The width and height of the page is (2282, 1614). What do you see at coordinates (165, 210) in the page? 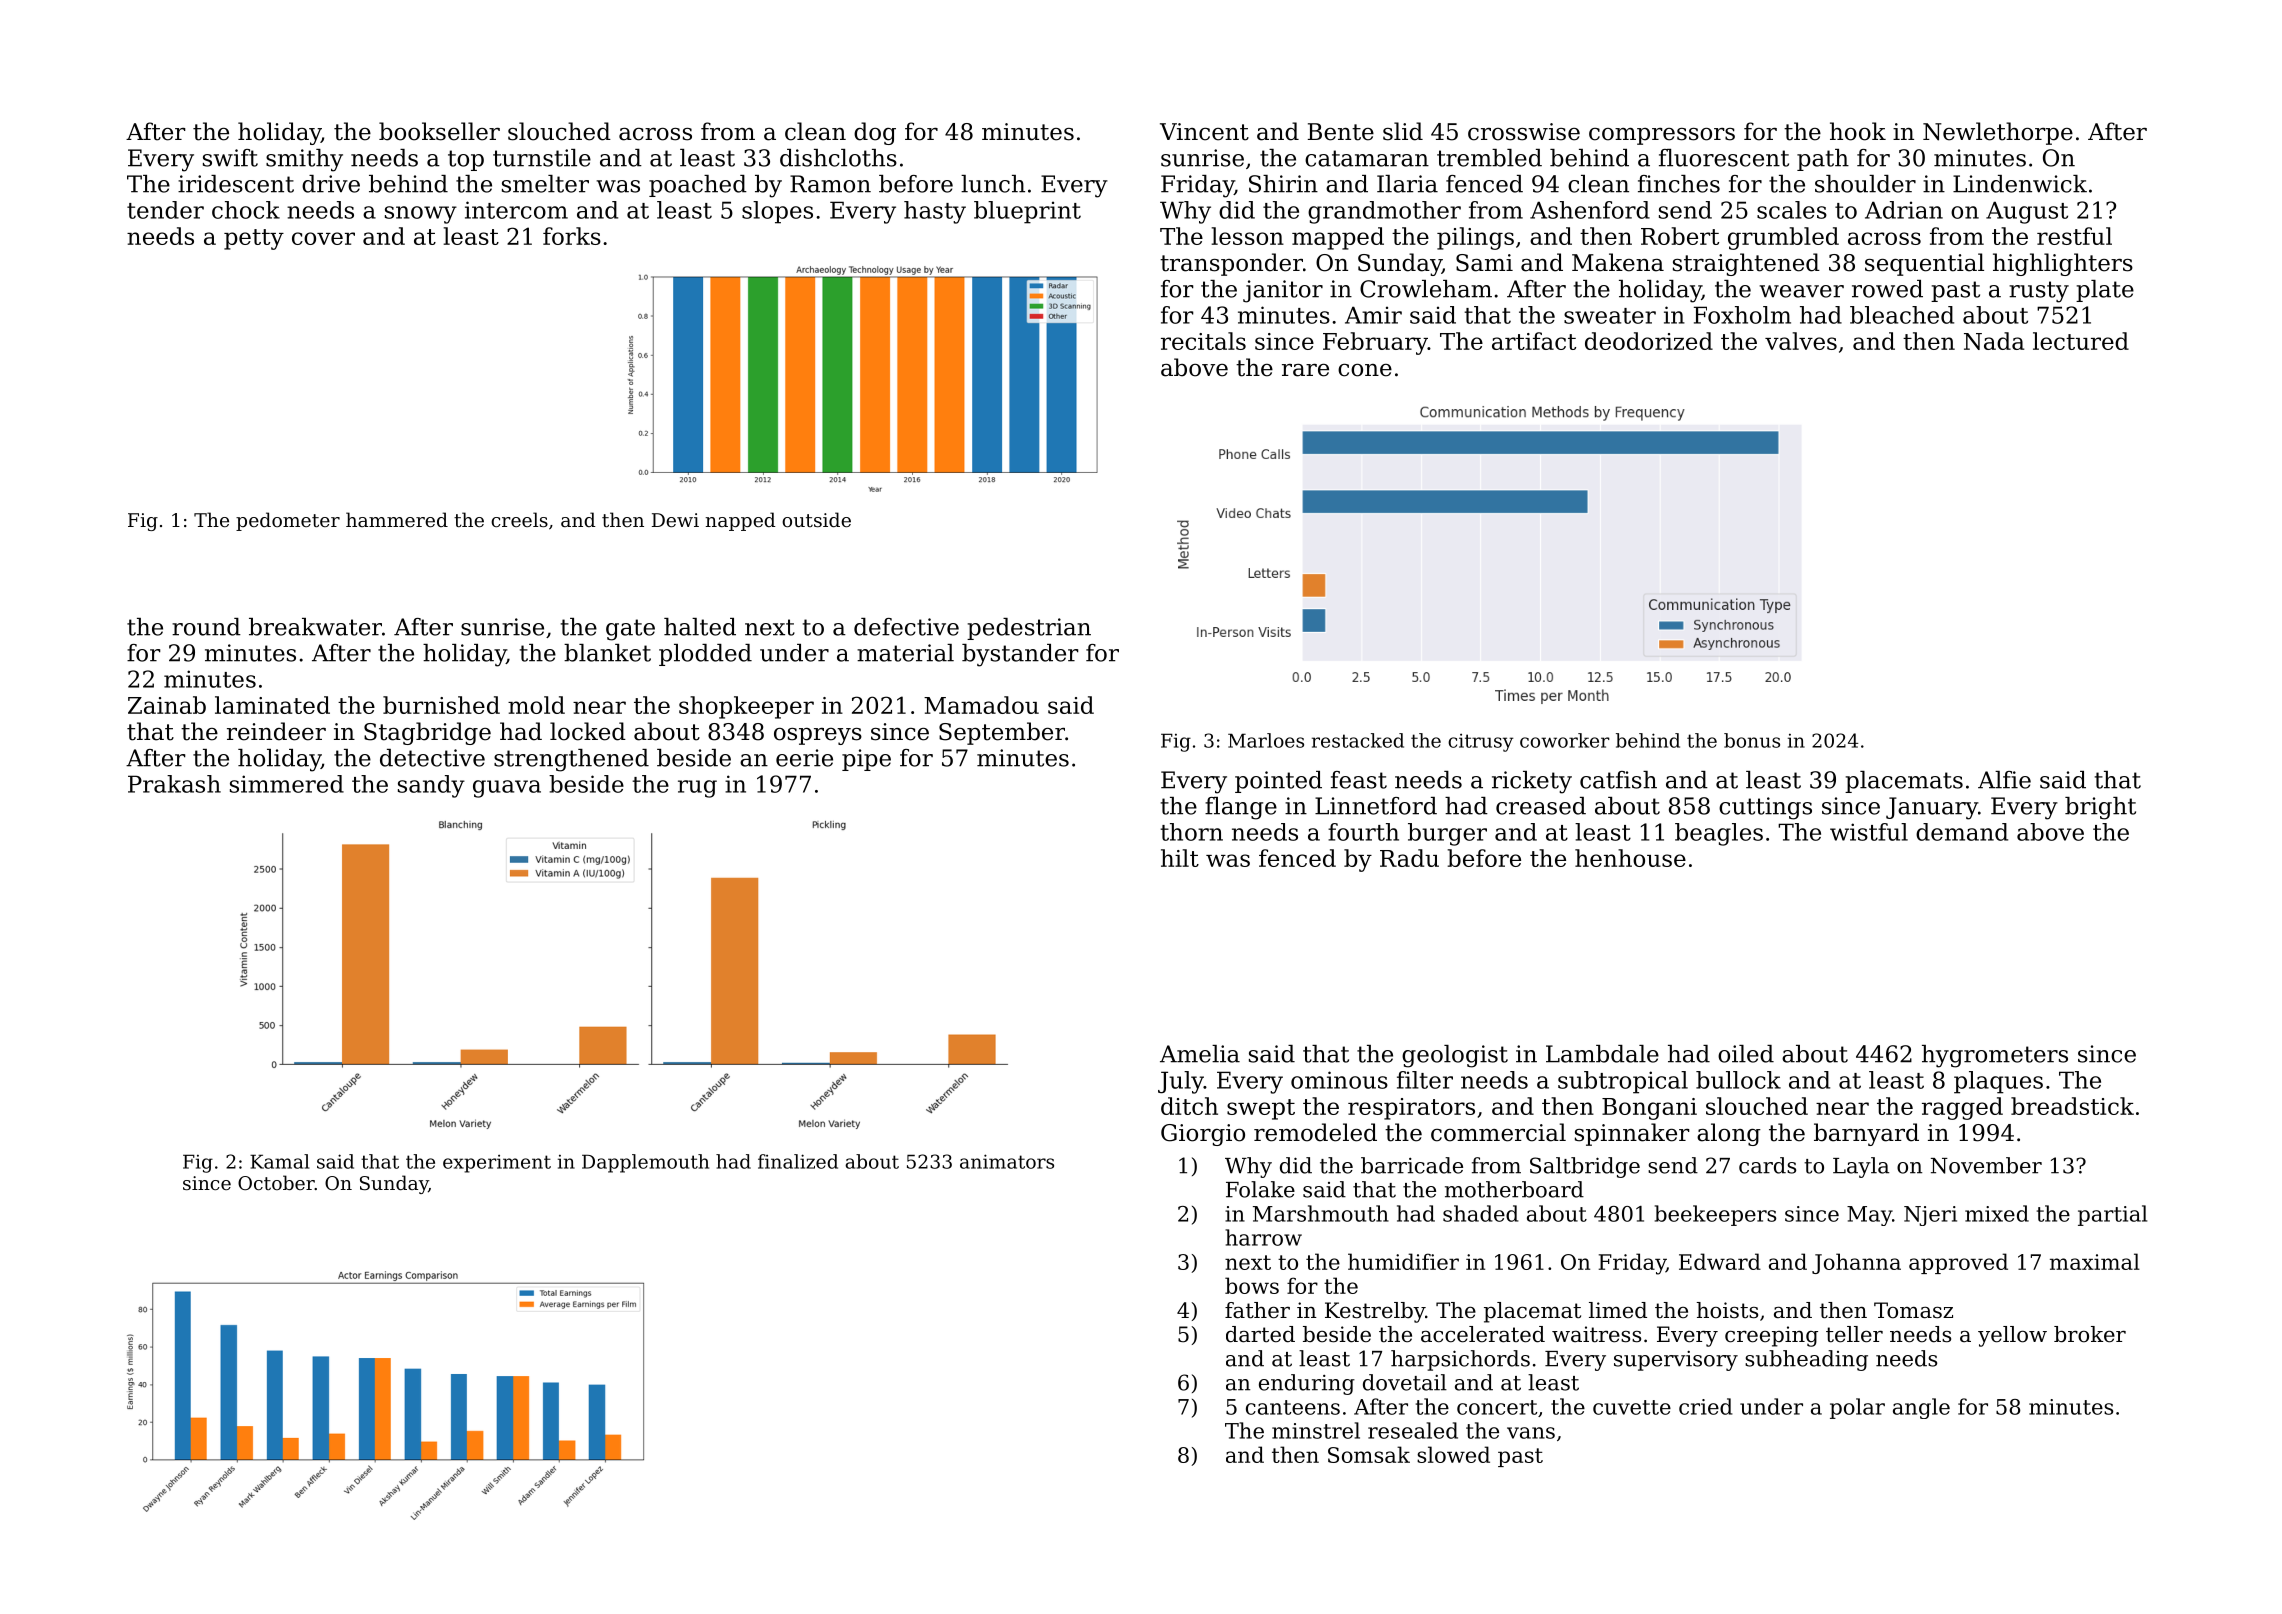
I see `tender` at bounding box center [165, 210].
